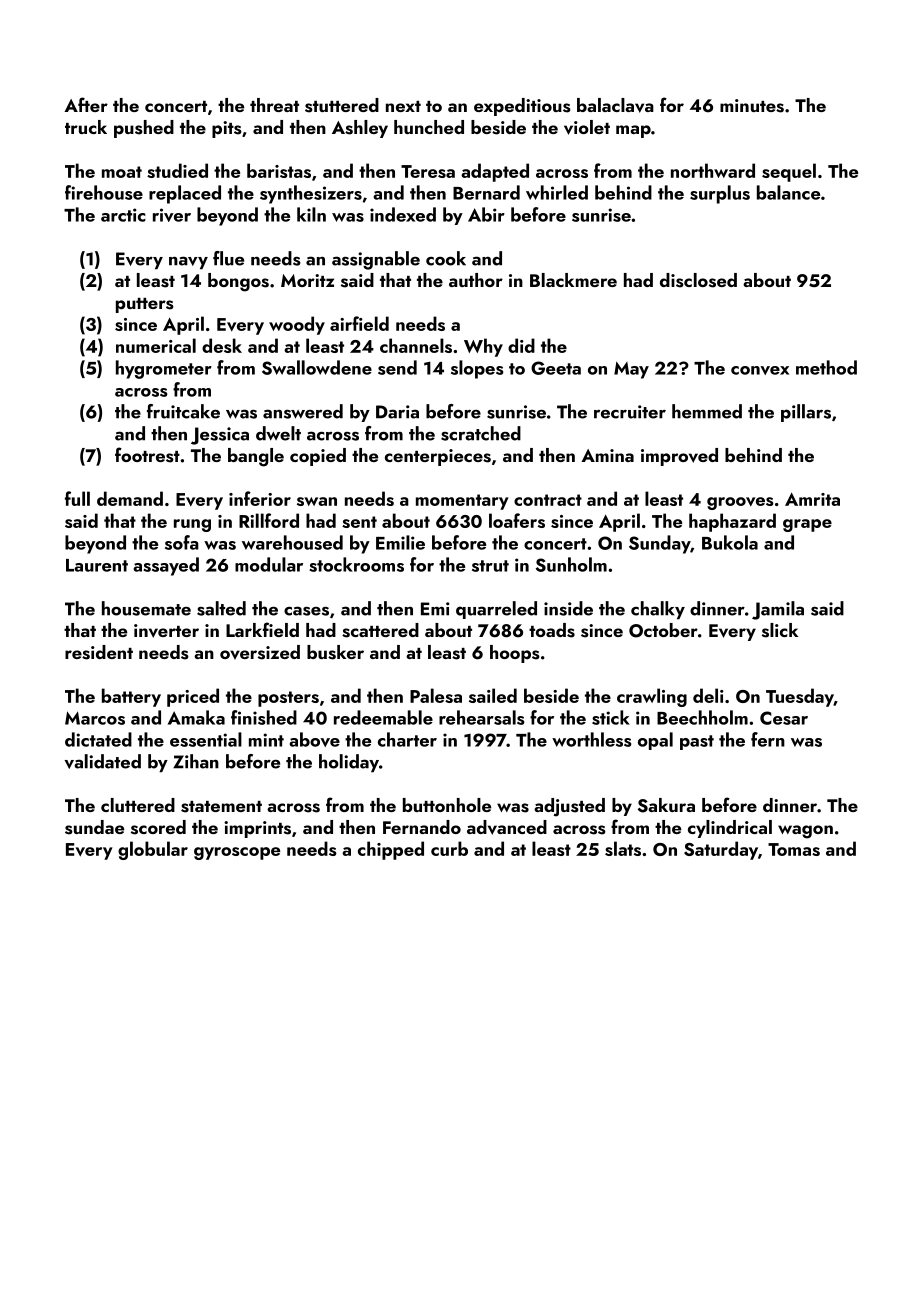 The image size is (924, 1314). What do you see at coordinates (623, 848) in the image?
I see `slats` at bounding box center [623, 848].
